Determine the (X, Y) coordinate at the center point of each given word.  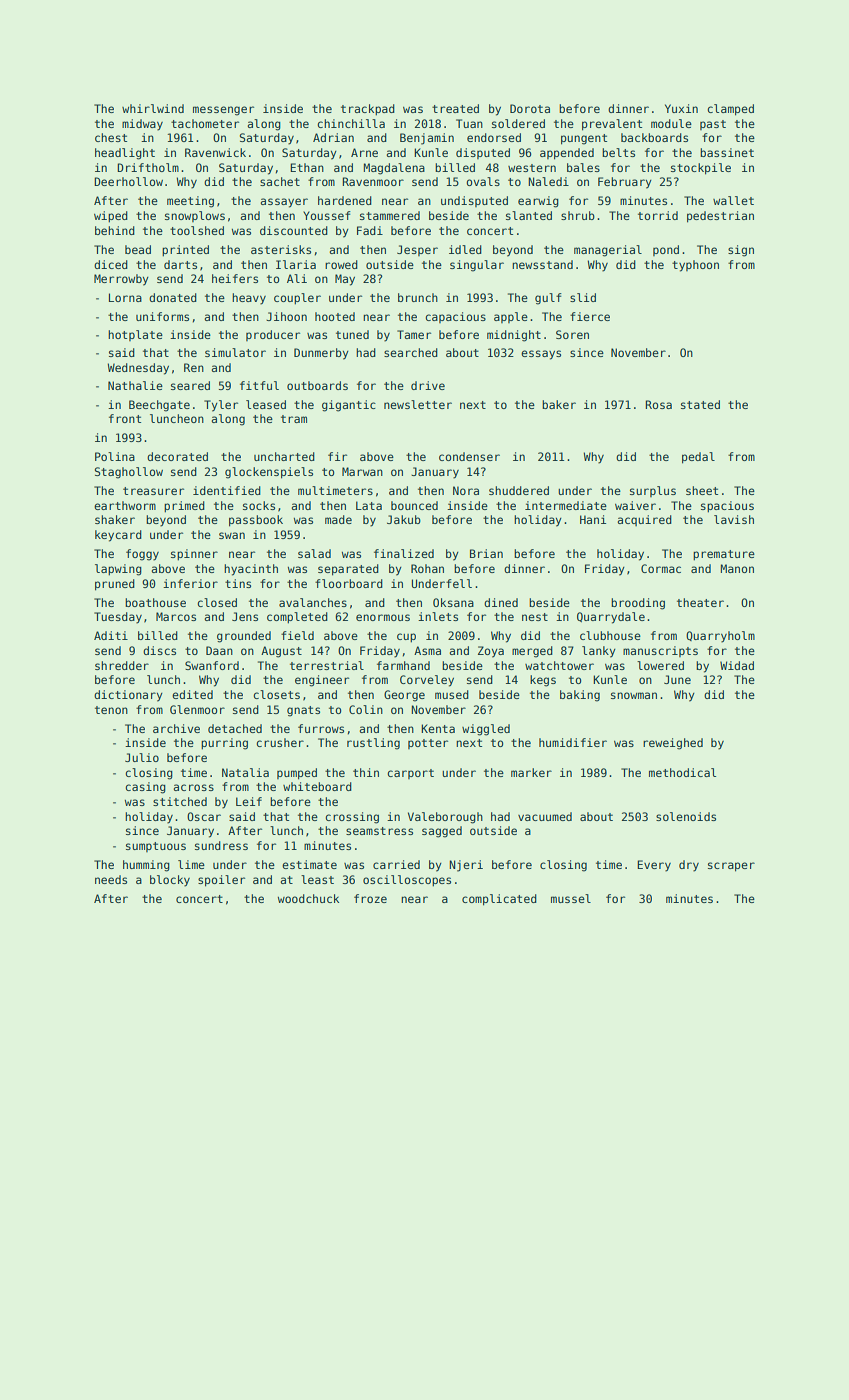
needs (111, 879)
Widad (737, 665)
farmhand (403, 665)
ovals (483, 181)
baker (559, 404)
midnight (514, 336)
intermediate (566, 505)
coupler (297, 299)
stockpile (701, 169)
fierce (590, 316)
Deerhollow (128, 181)
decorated (177, 456)
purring (224, 744)
